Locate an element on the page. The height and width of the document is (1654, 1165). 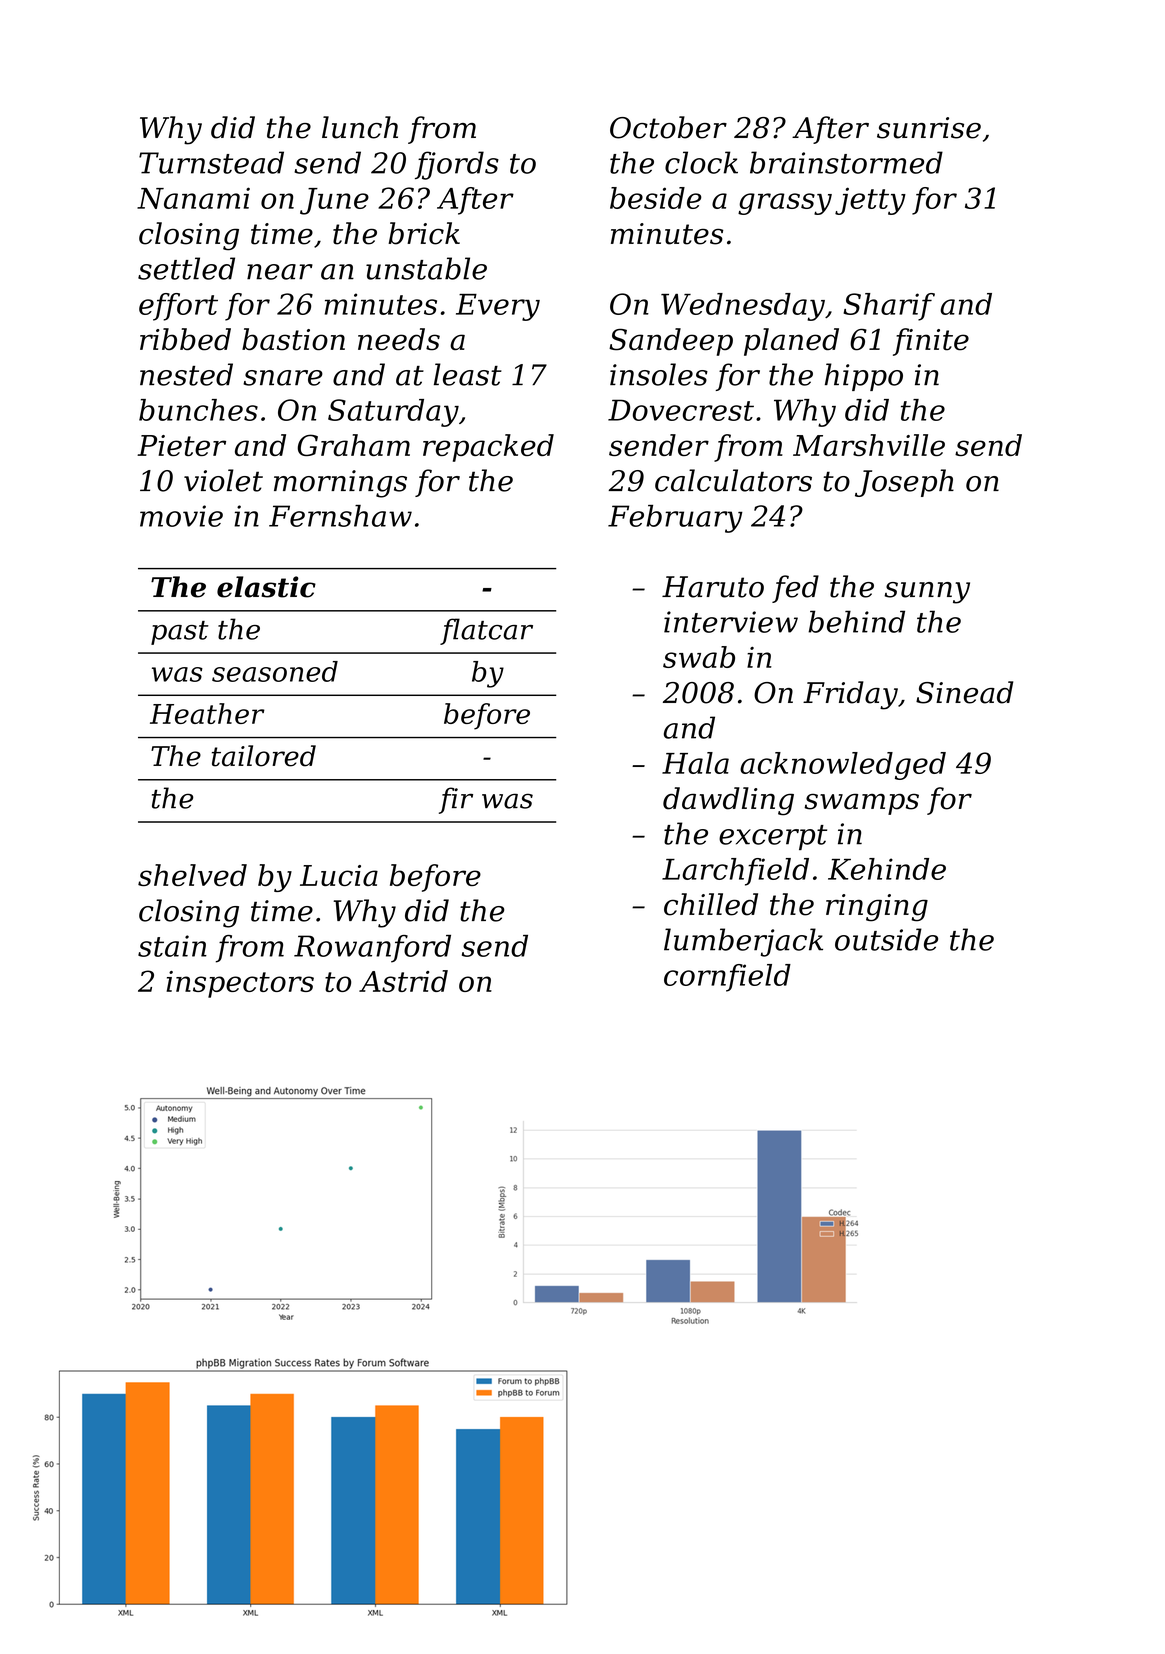
past is located at coordinates (180, 633).
